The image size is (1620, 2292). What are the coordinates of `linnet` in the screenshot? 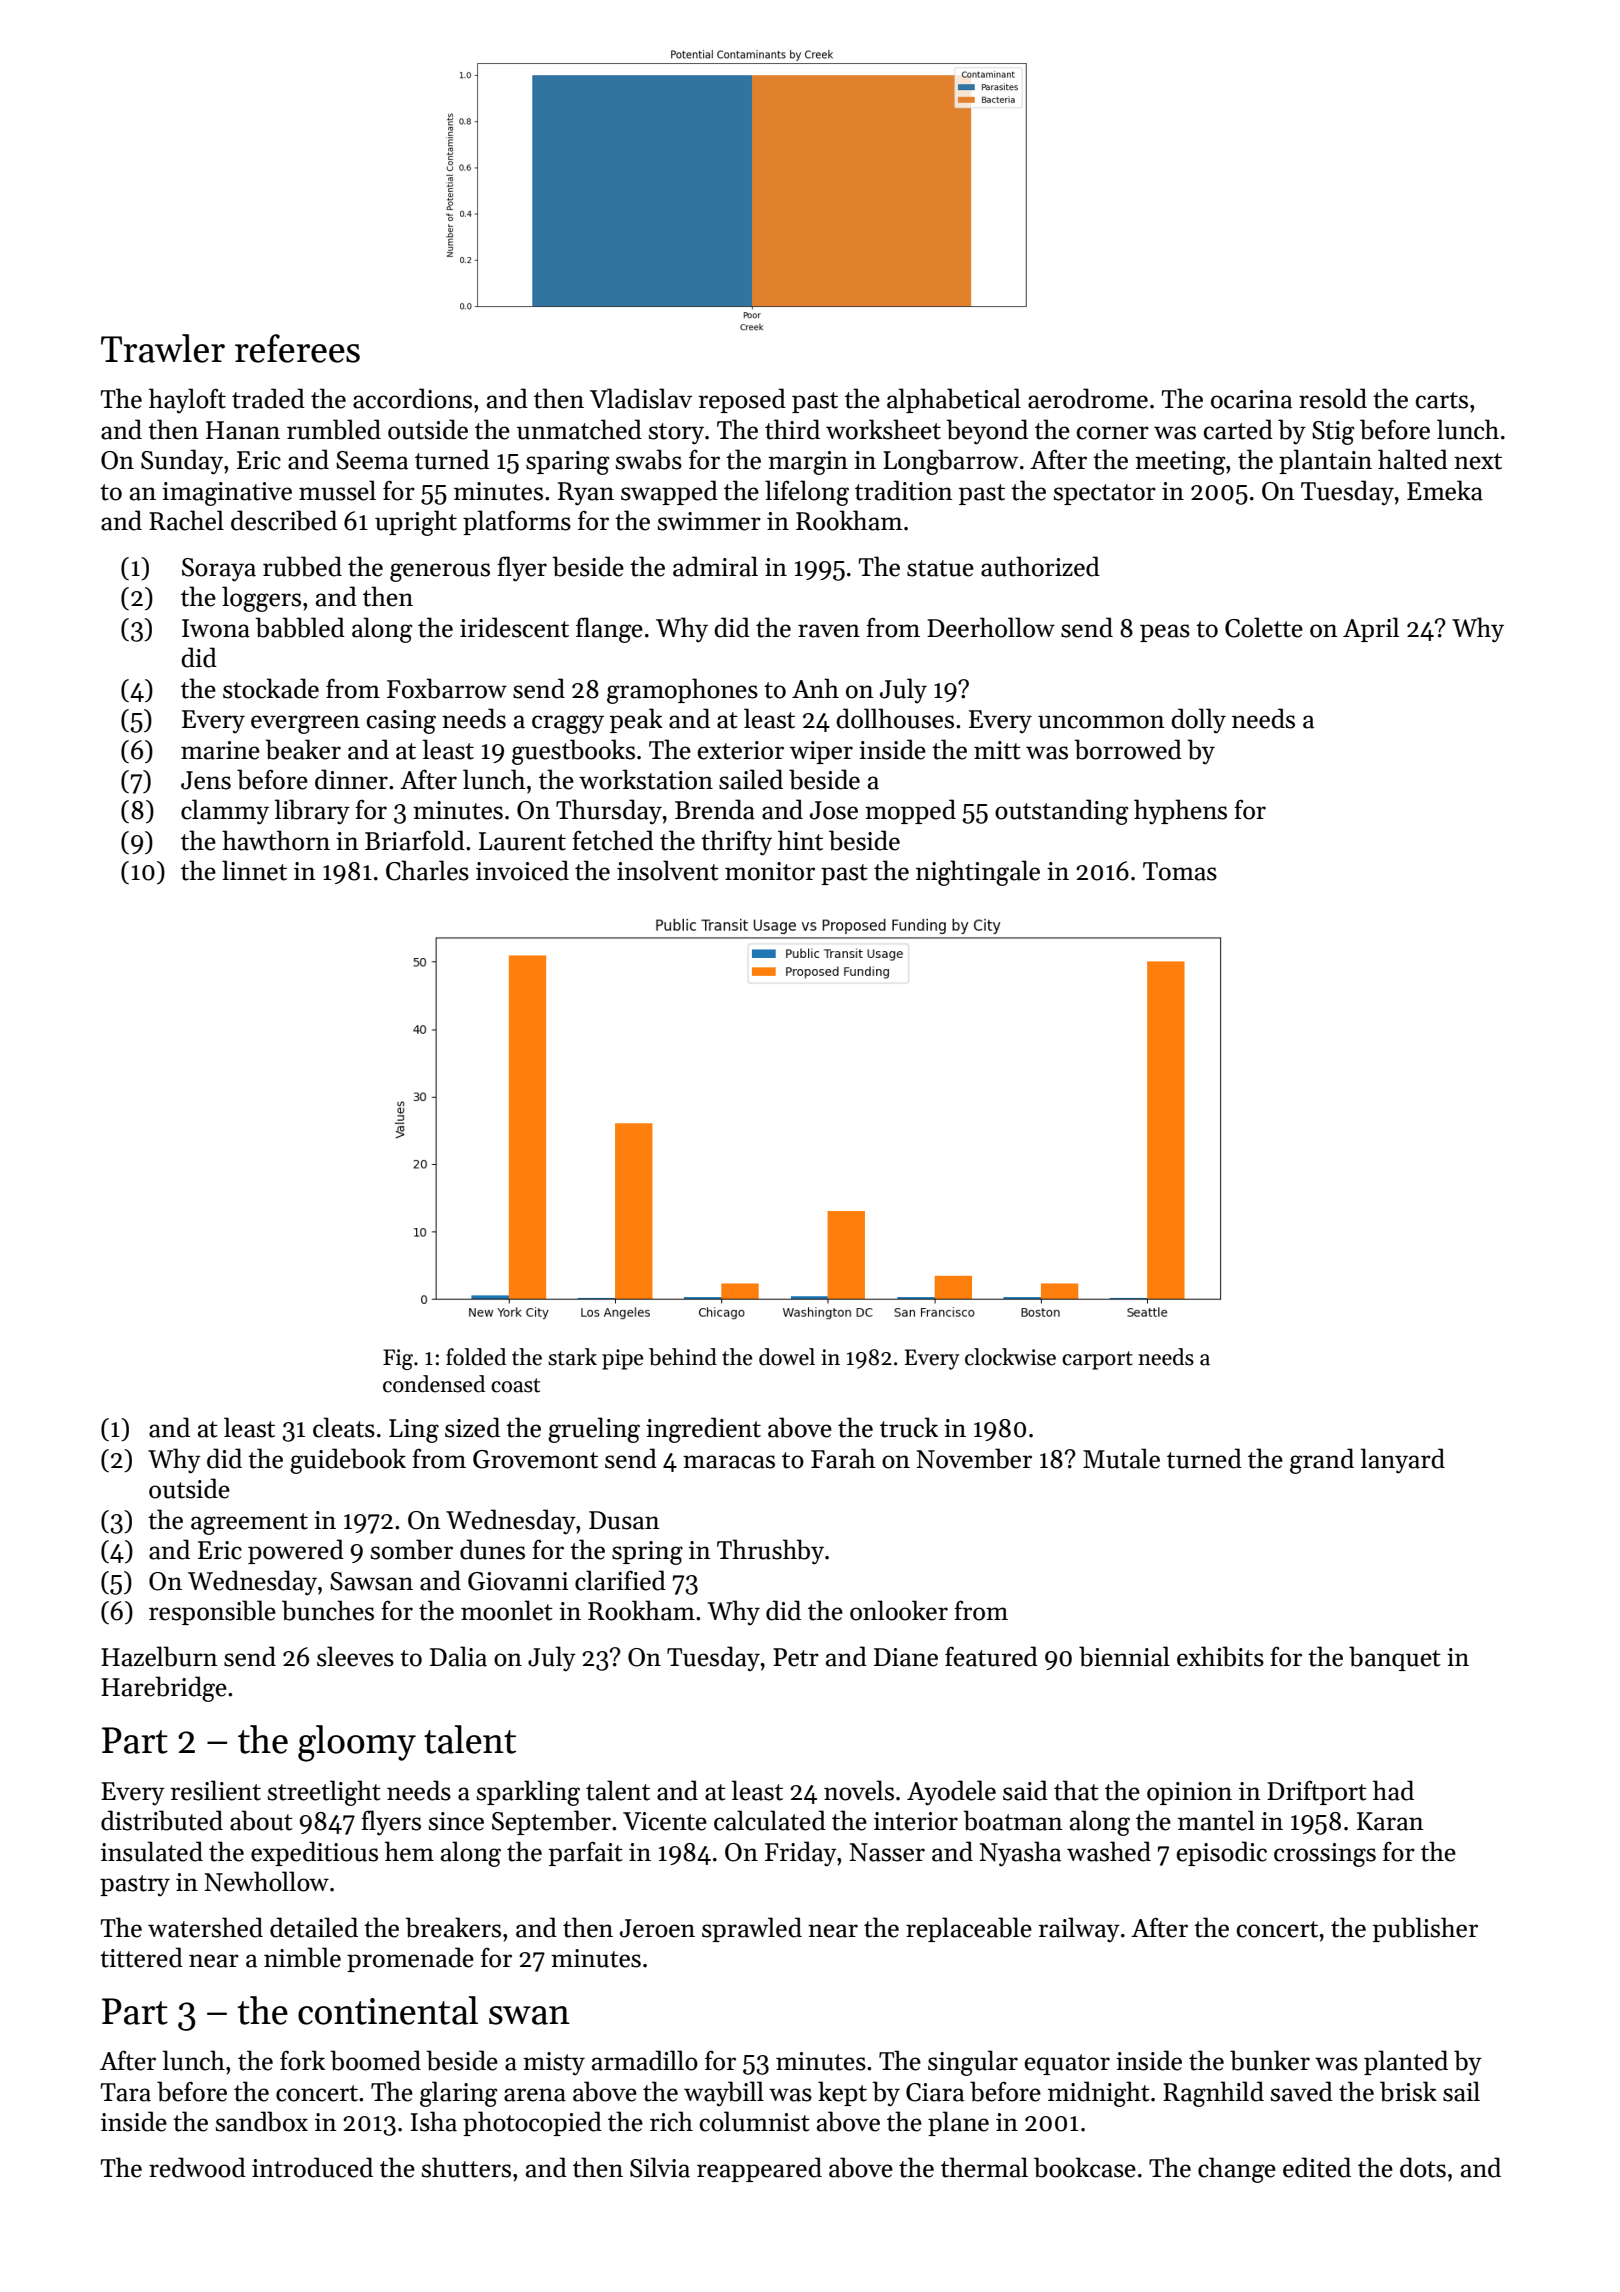 It's located at (254, 870).
